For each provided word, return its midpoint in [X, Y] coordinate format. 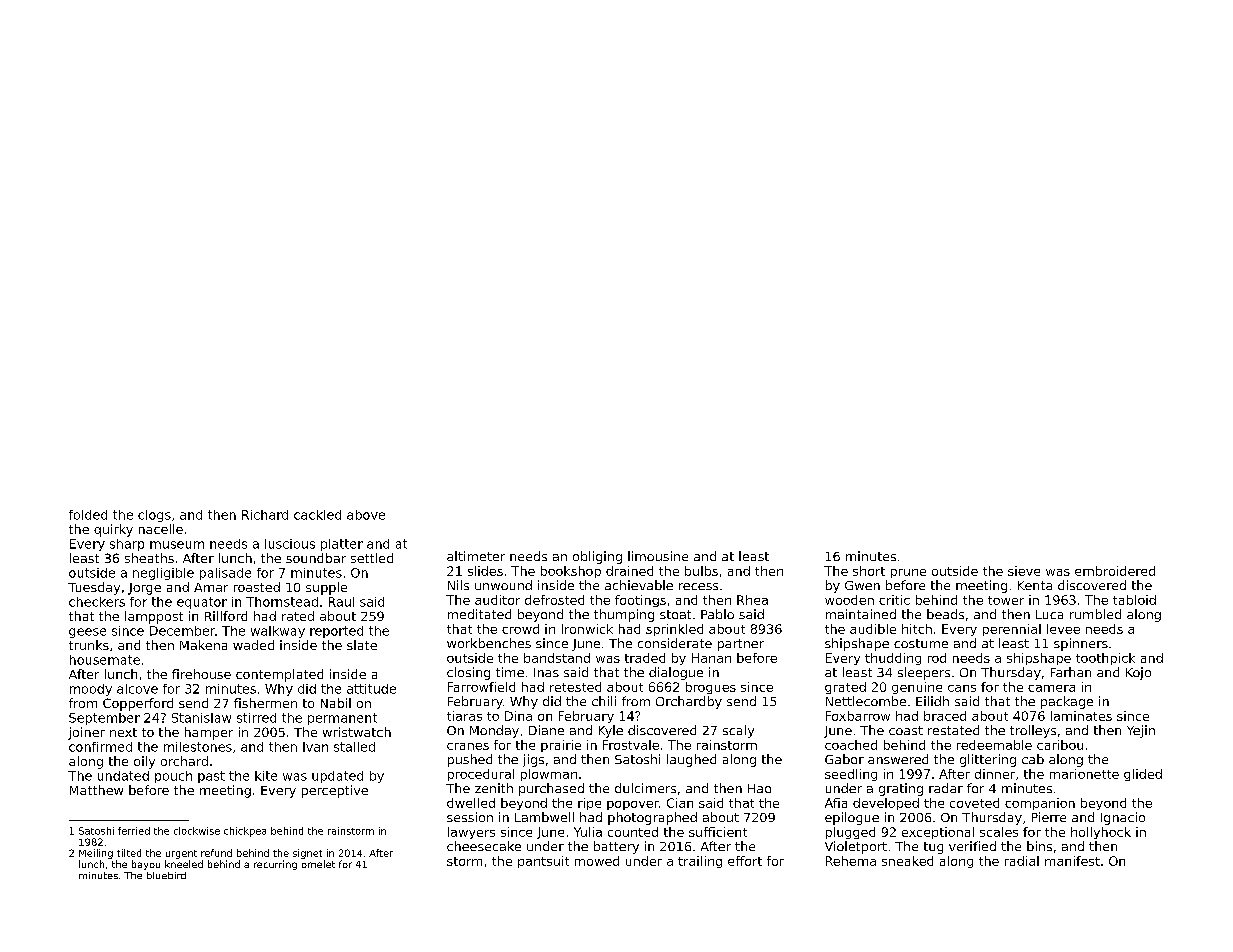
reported [336, 632]
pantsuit [543, 862]
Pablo [717, 614]
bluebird [166, 875]
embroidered [1115, 571]
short [869, 571]
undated [123, 776]
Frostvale [631, 745]
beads [945, 614]
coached [851, 745]
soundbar [316, 558]
